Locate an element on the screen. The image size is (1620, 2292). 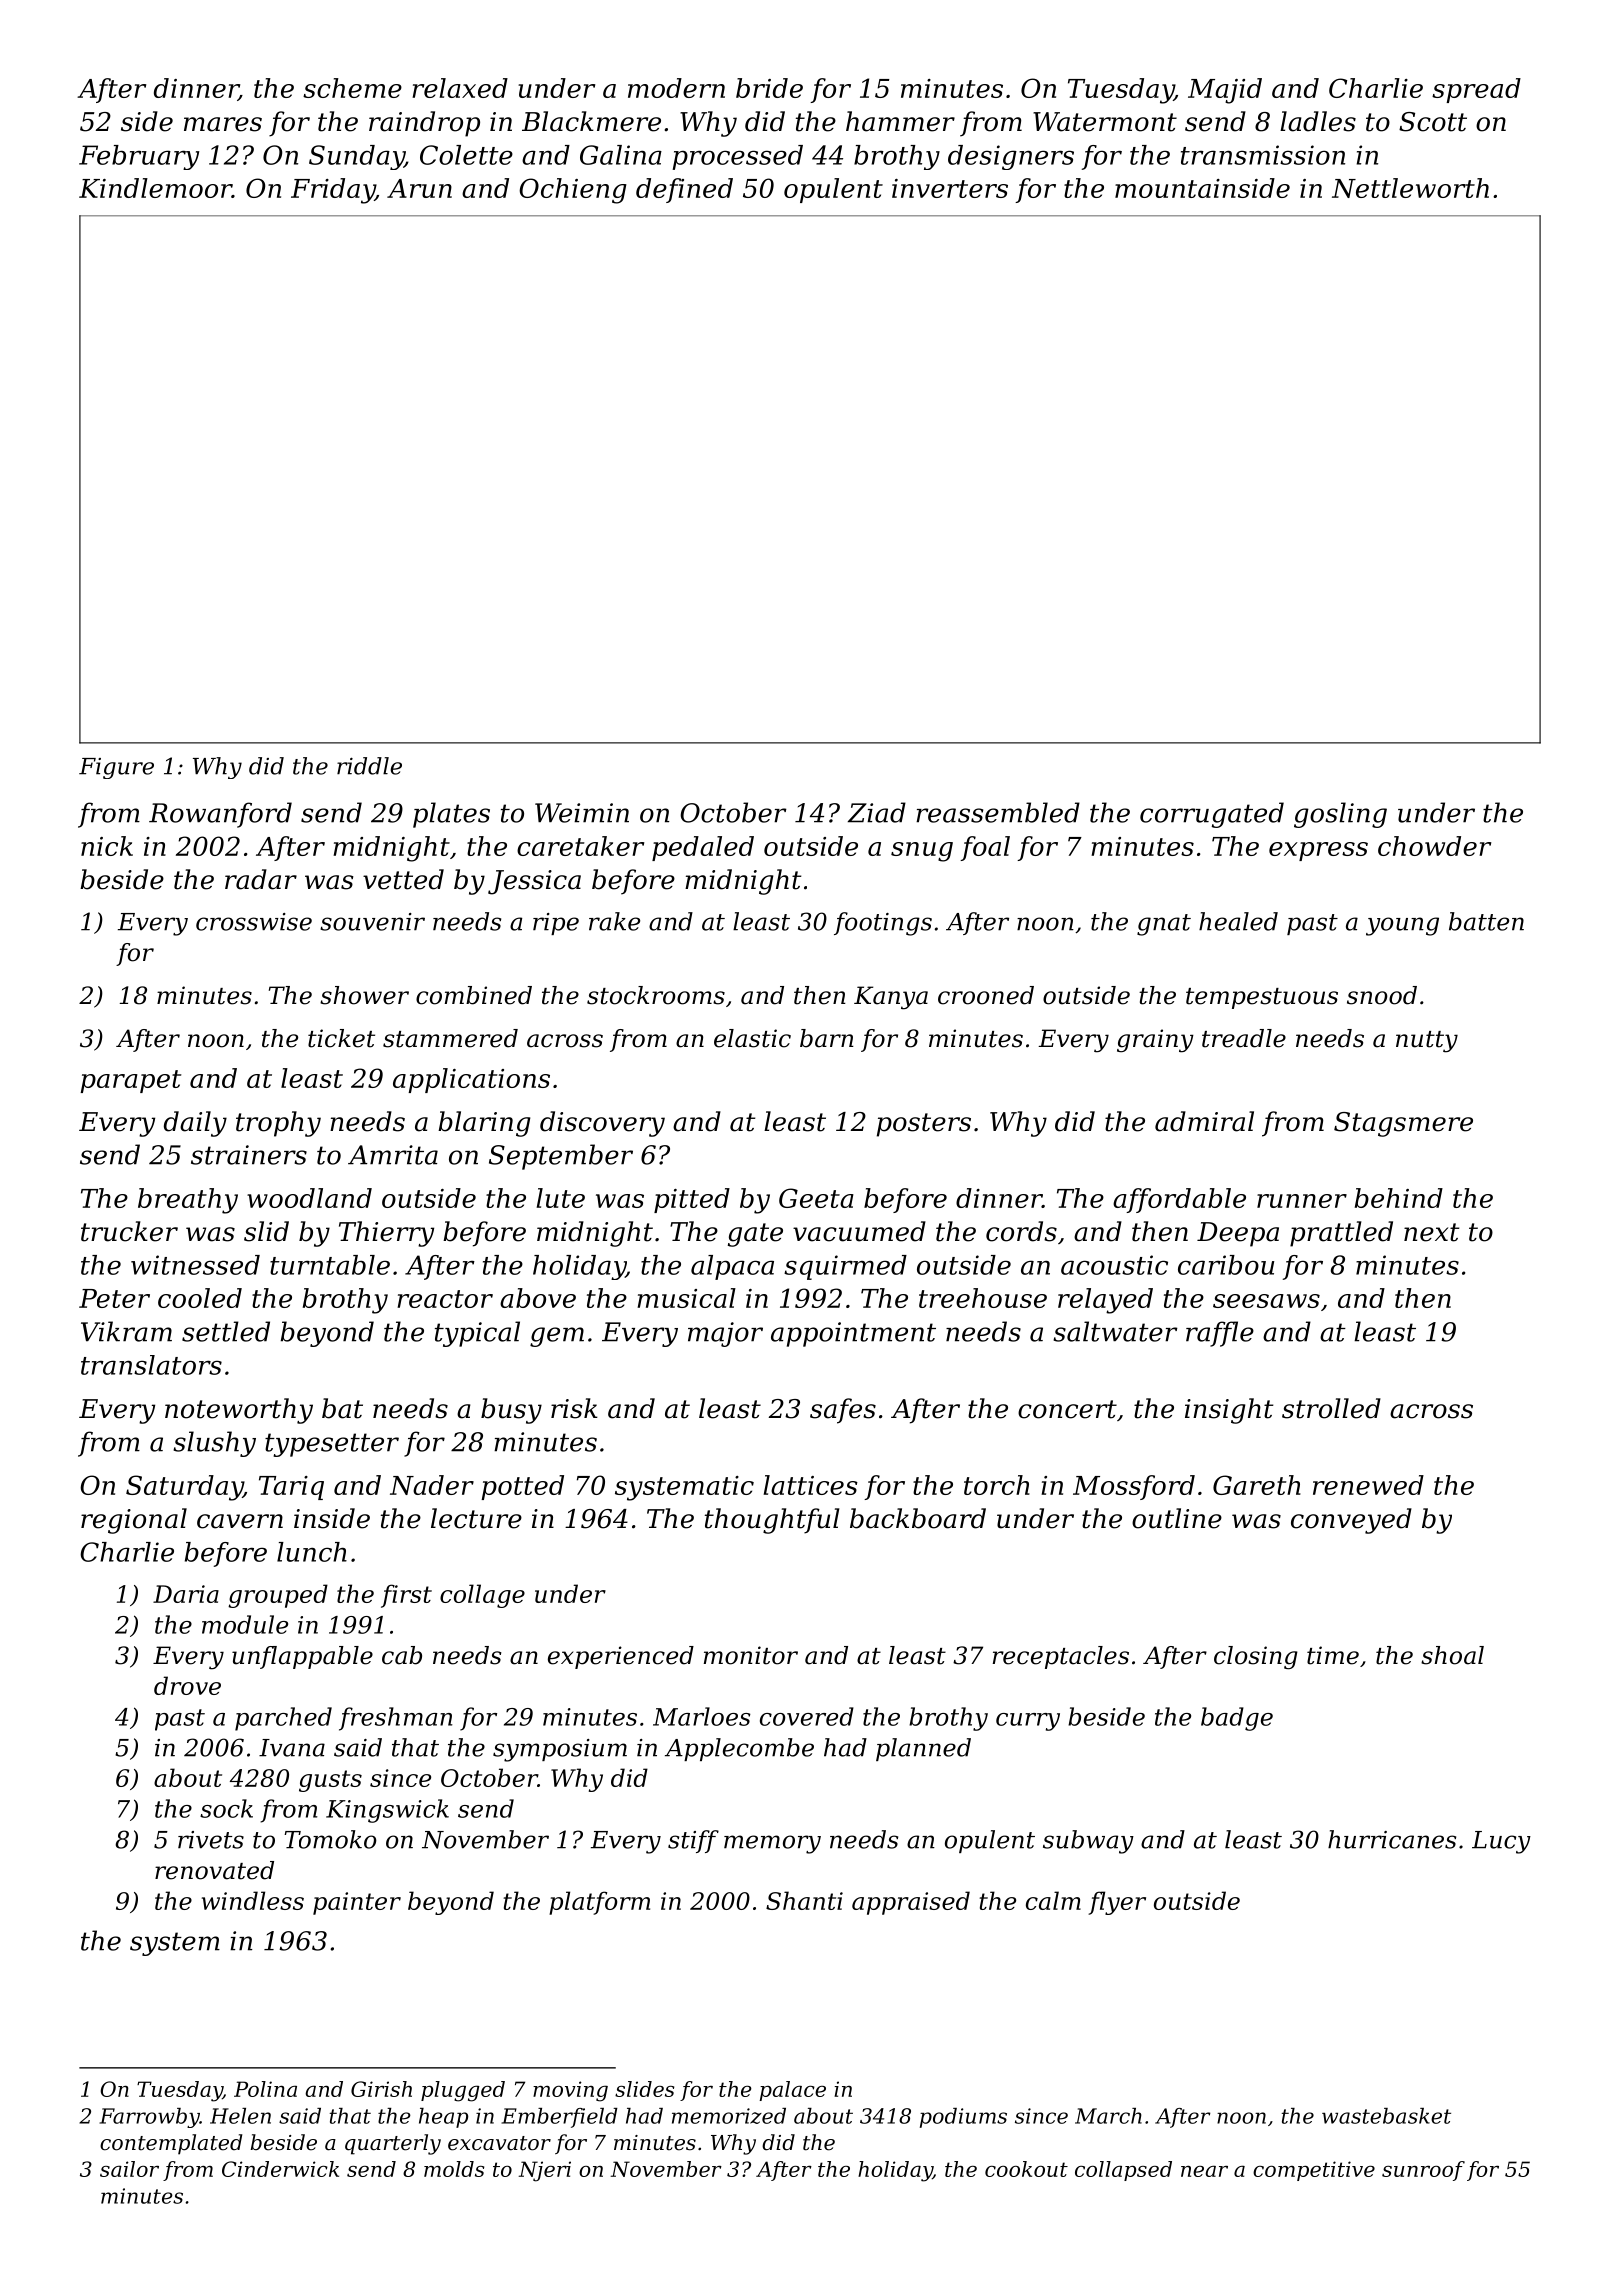
Tariq is located at coordinates (291, 1488).
